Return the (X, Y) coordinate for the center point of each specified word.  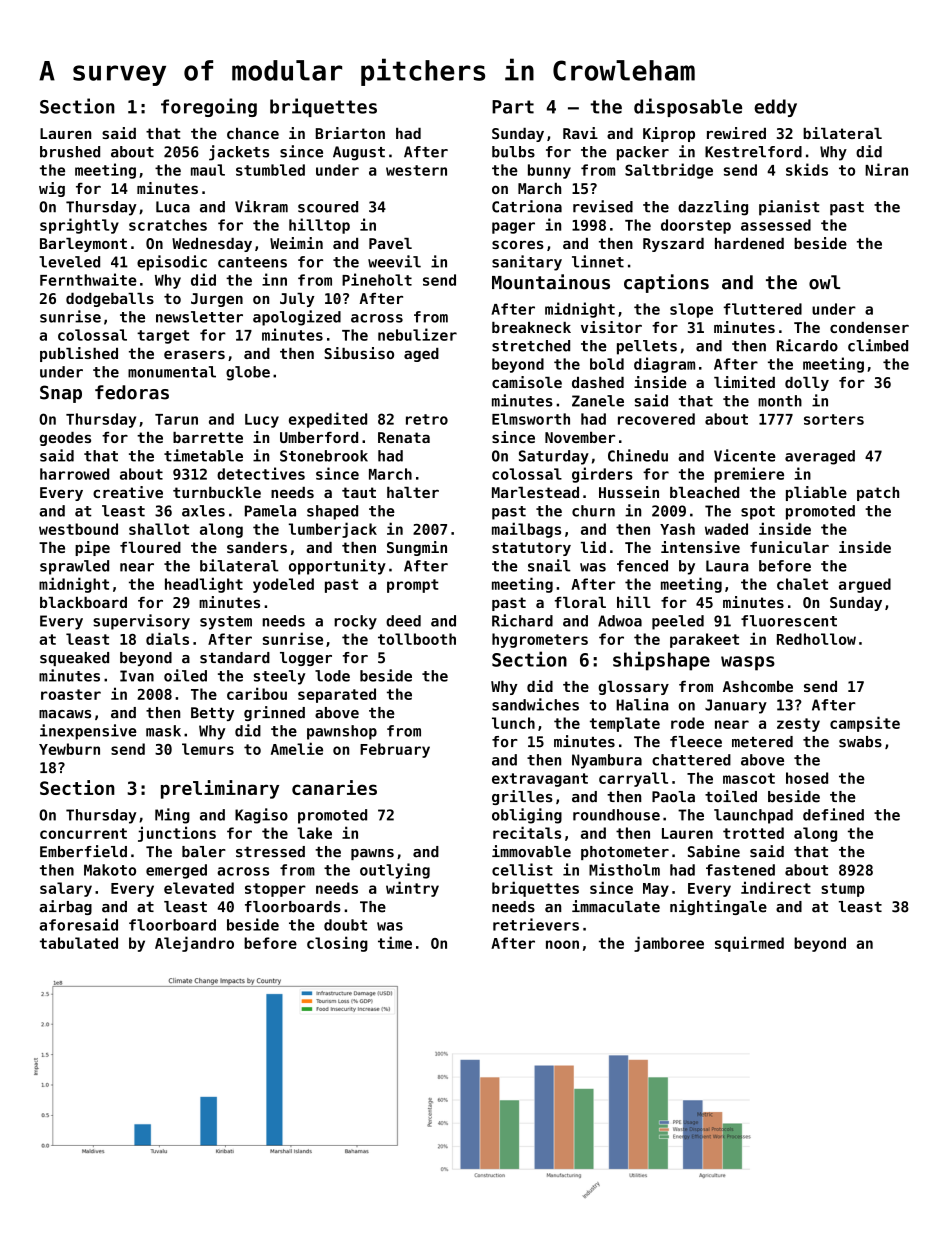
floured (150, 547)
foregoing (209, 107)
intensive (700, 547)
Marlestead (535, 492)
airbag (65, 907)
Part (513, 107)
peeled (678, 622)
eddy (775, 108)
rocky (355, 622)
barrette (208, 437)
